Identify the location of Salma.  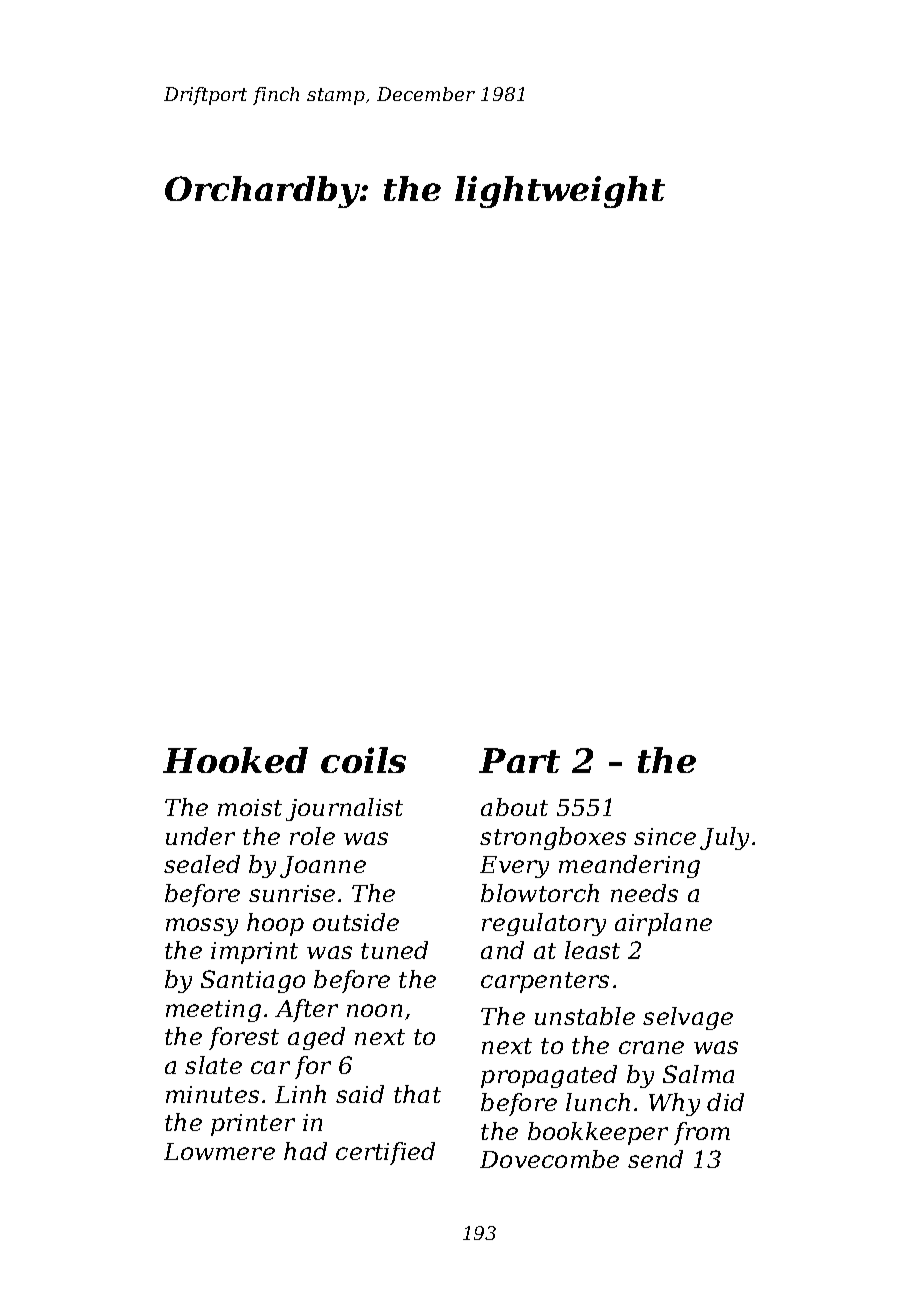
(698, 1074).
